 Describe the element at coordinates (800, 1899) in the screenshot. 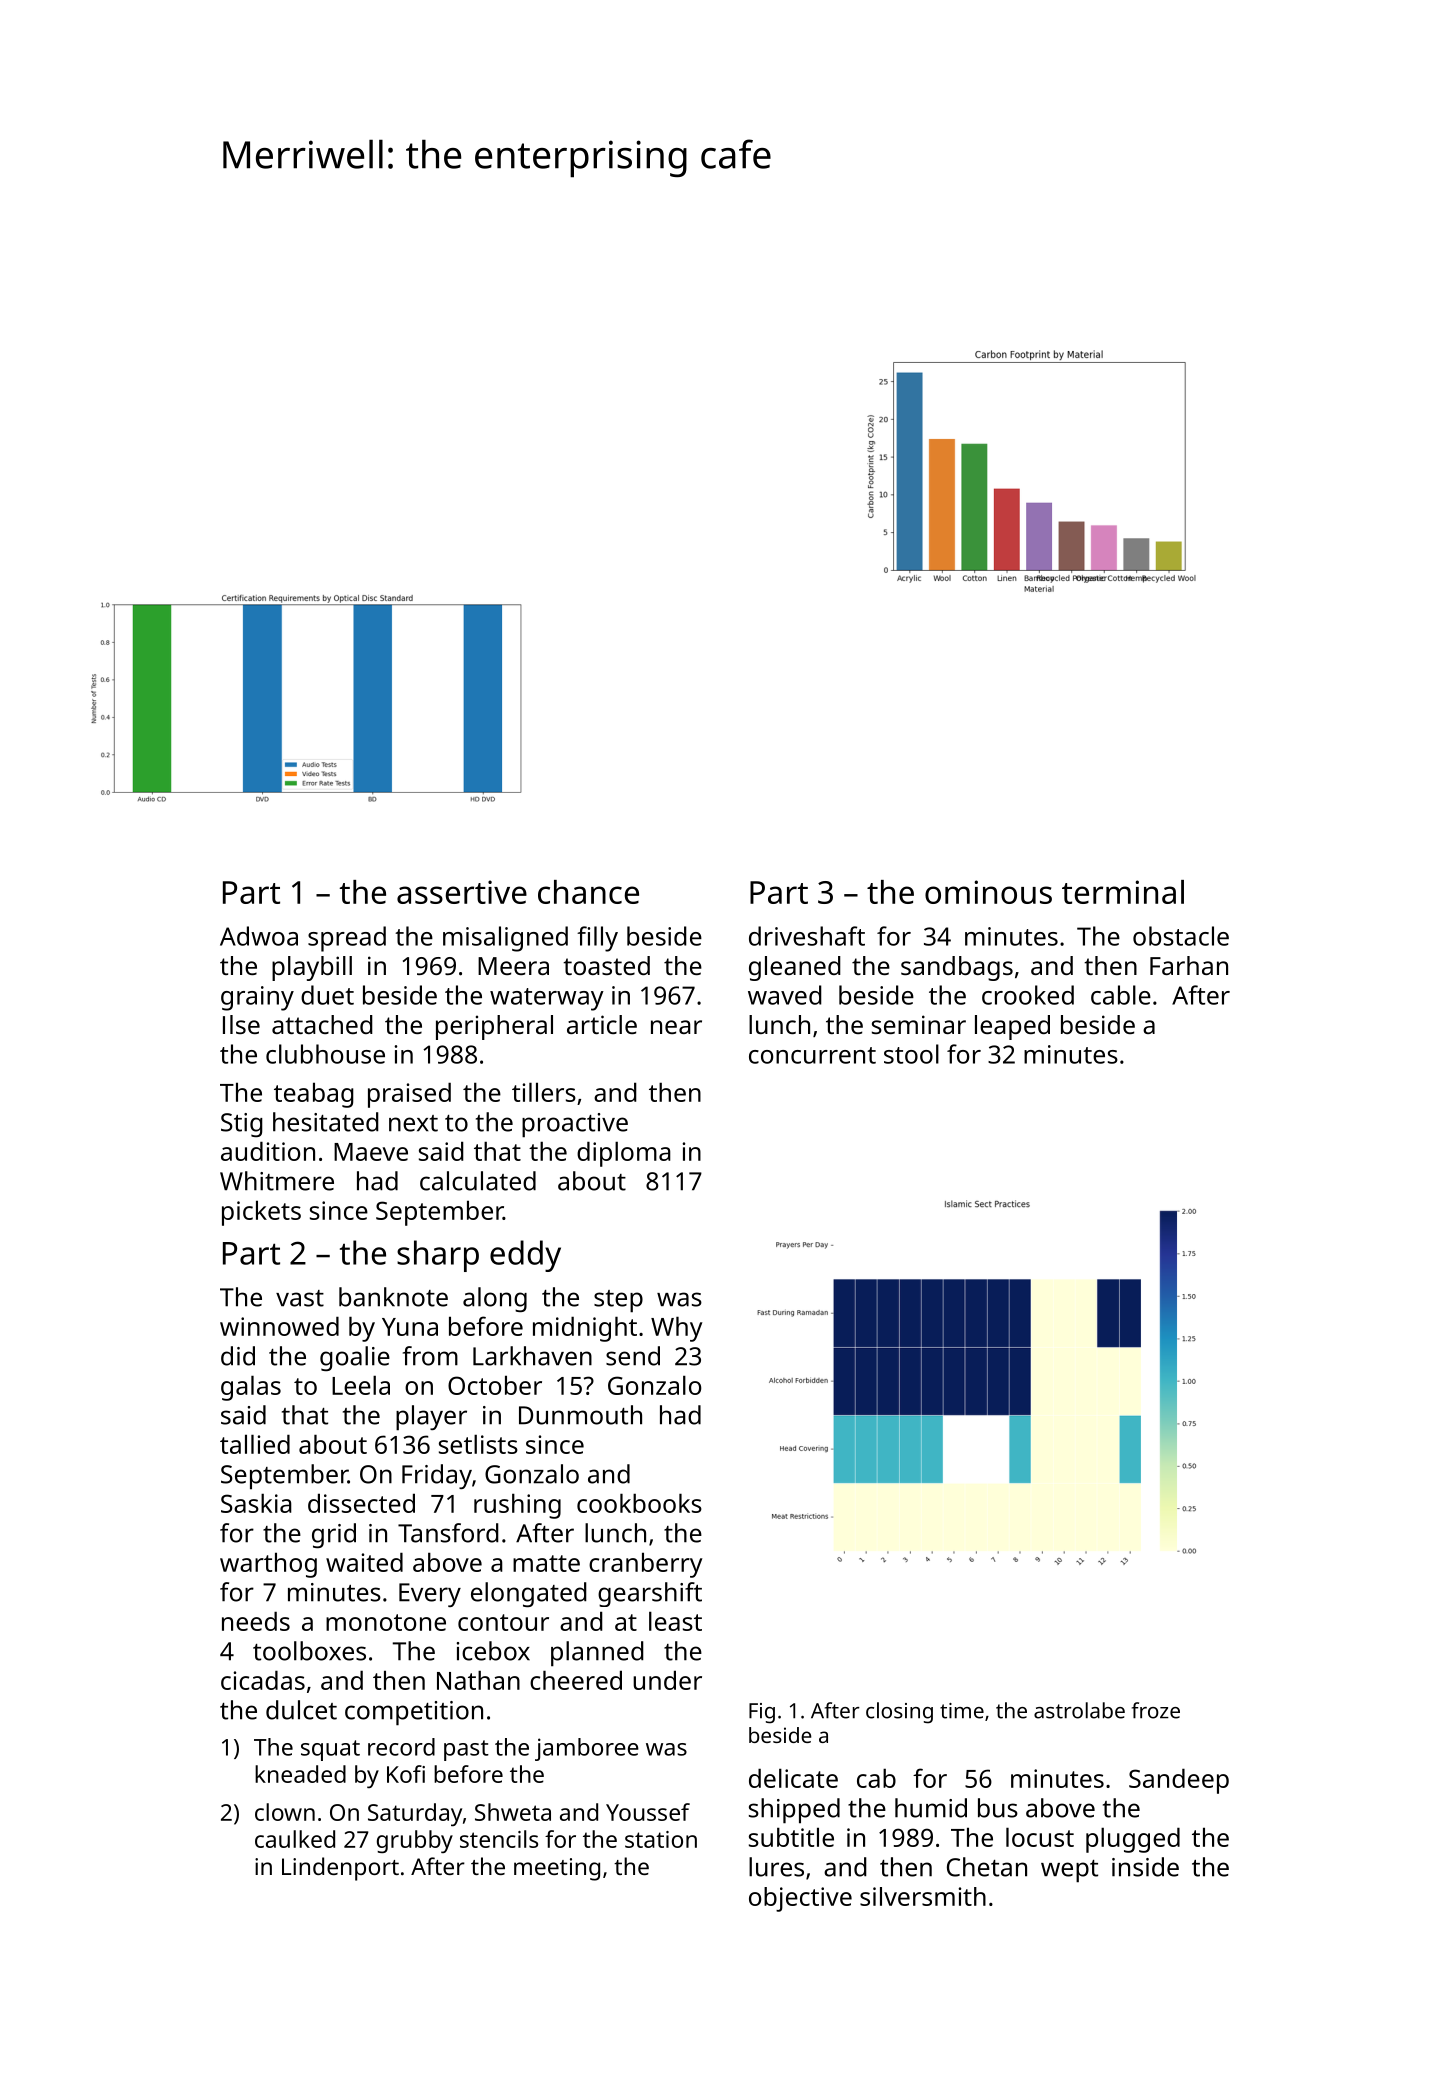

I see `objective` at that location.
